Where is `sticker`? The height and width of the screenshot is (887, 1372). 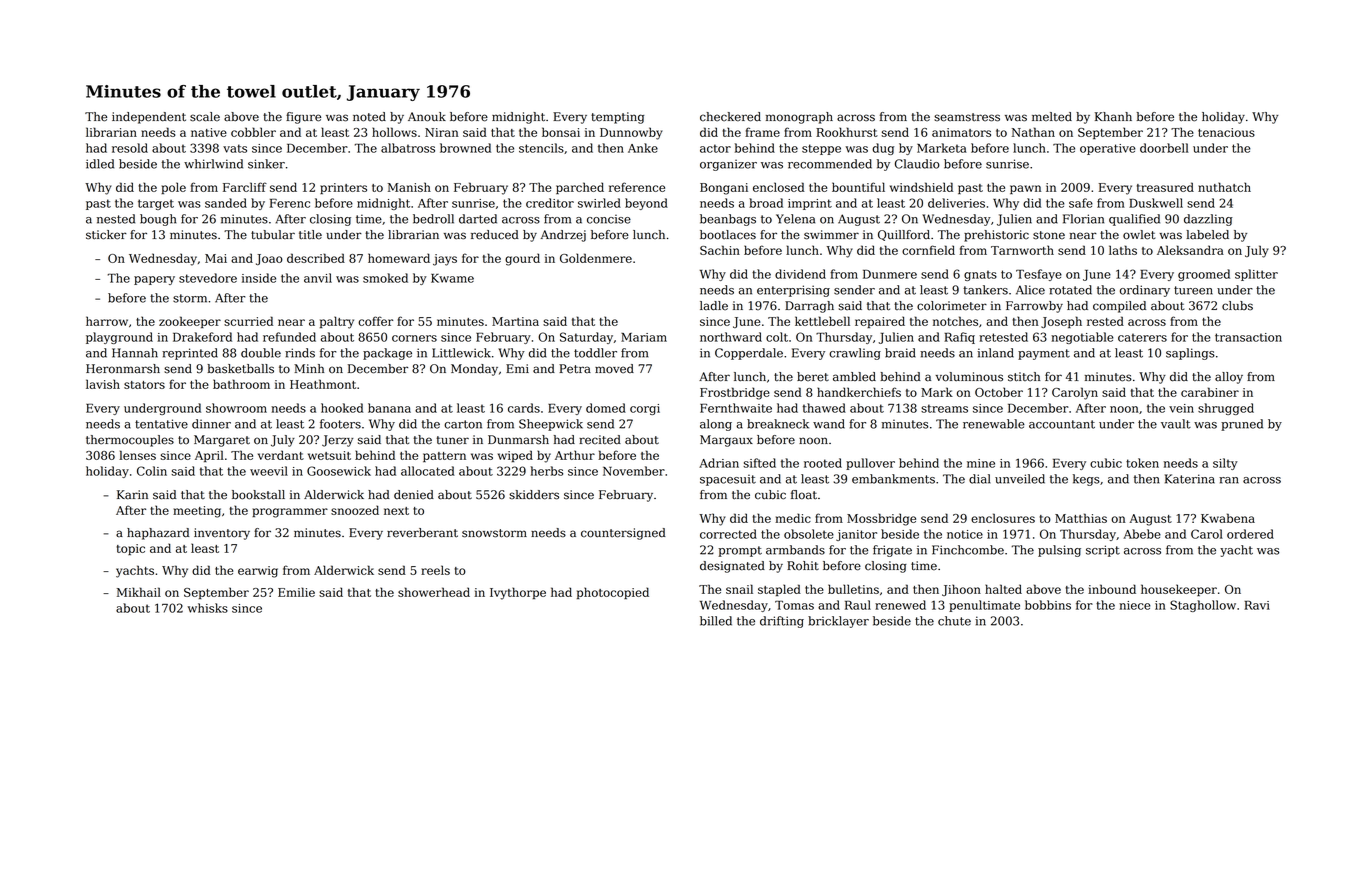
sticker is located at coordinates (106, 235).
